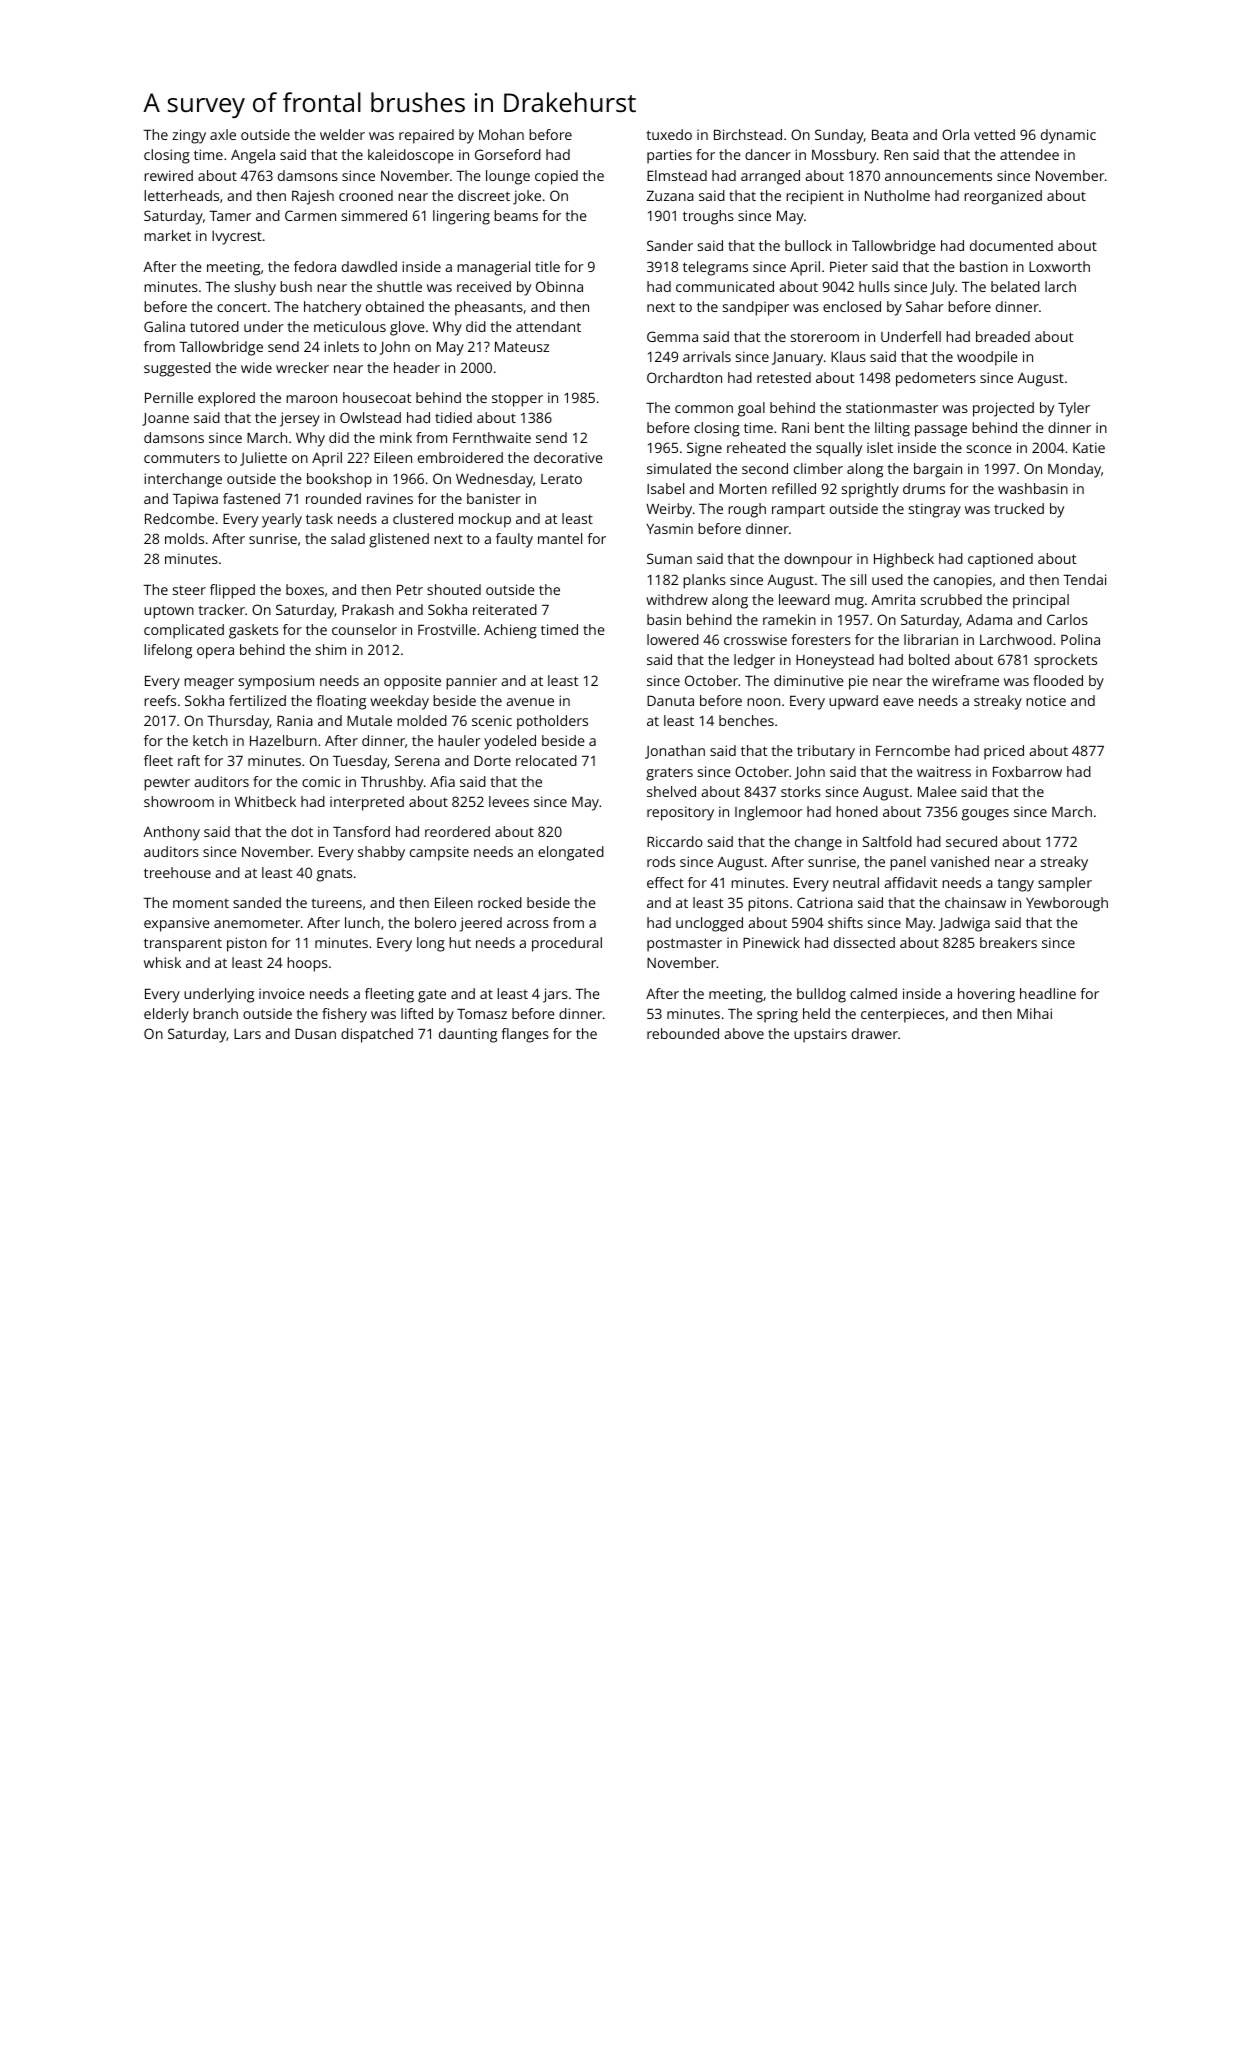 The width and height of the image is (1253, 2063). Describe the element at coordinates (525, 1035) in the image. I see `flanges` at that location.
